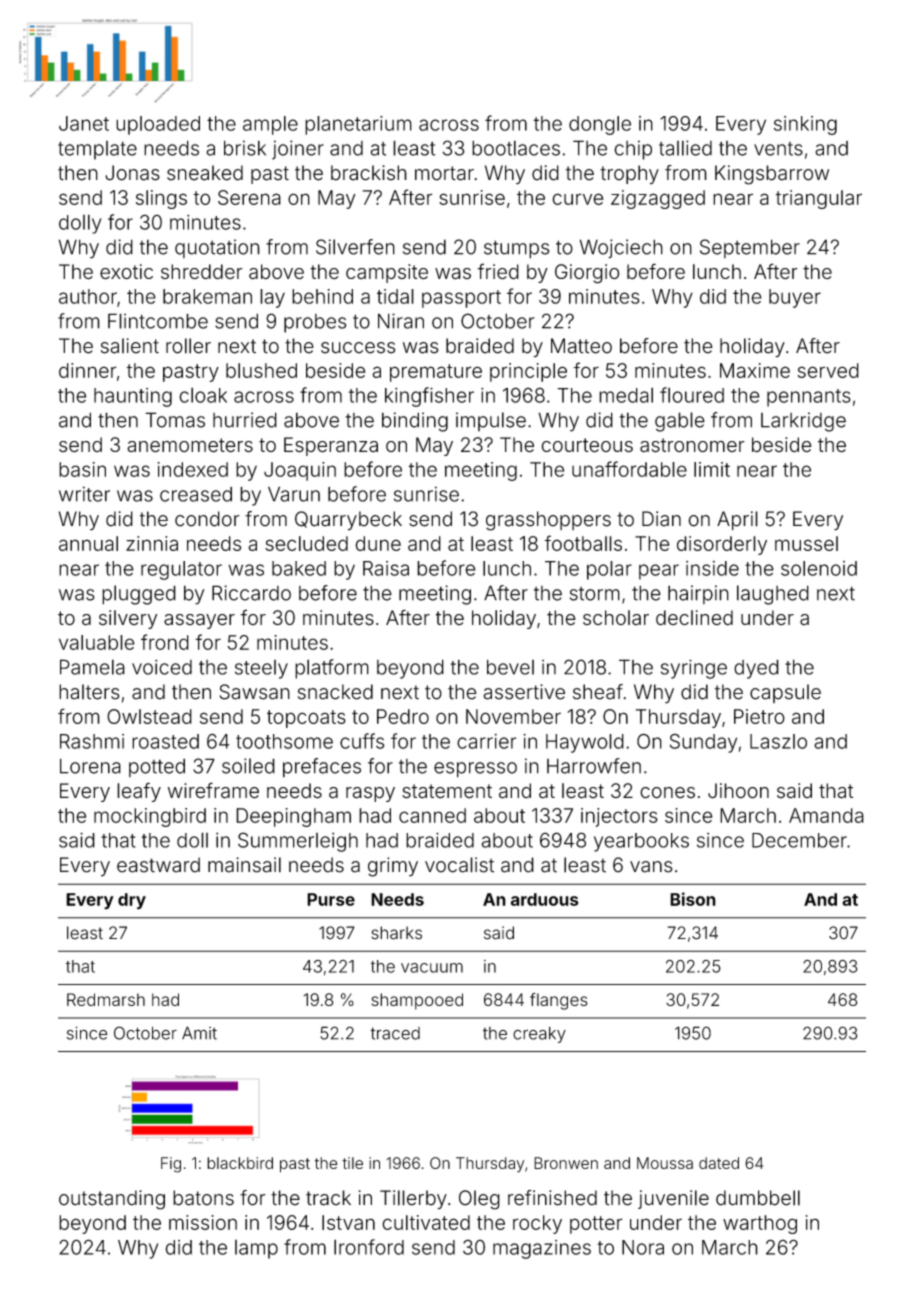 Image resolution: width=924 pixels, height=1314 pixels. I want to click on cones, so click(667, 793).
